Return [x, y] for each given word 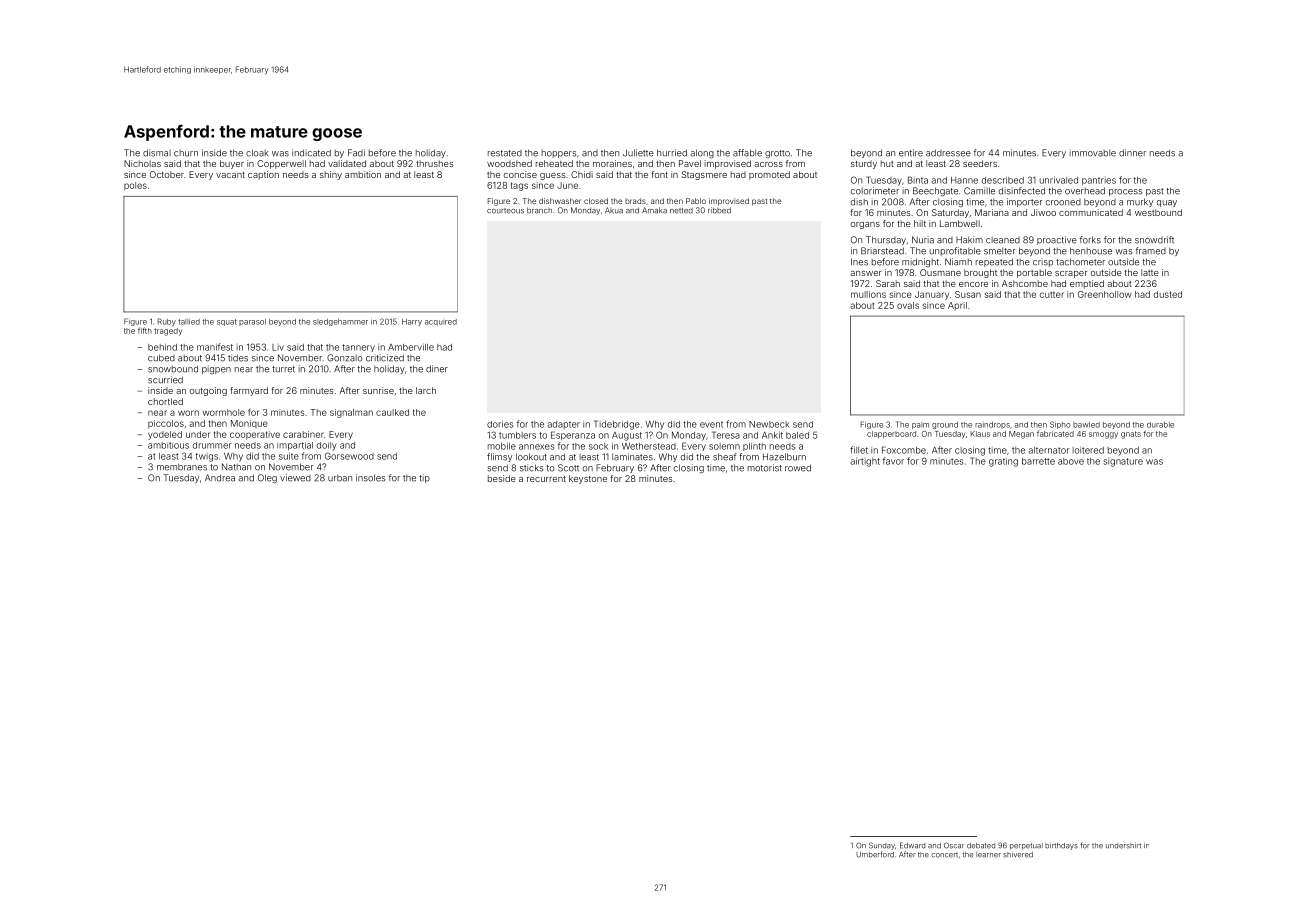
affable [747, 153]
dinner [1132, 153]
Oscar [954, 845]
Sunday [882, 846]
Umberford [875, 854]
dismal [157, 153]
